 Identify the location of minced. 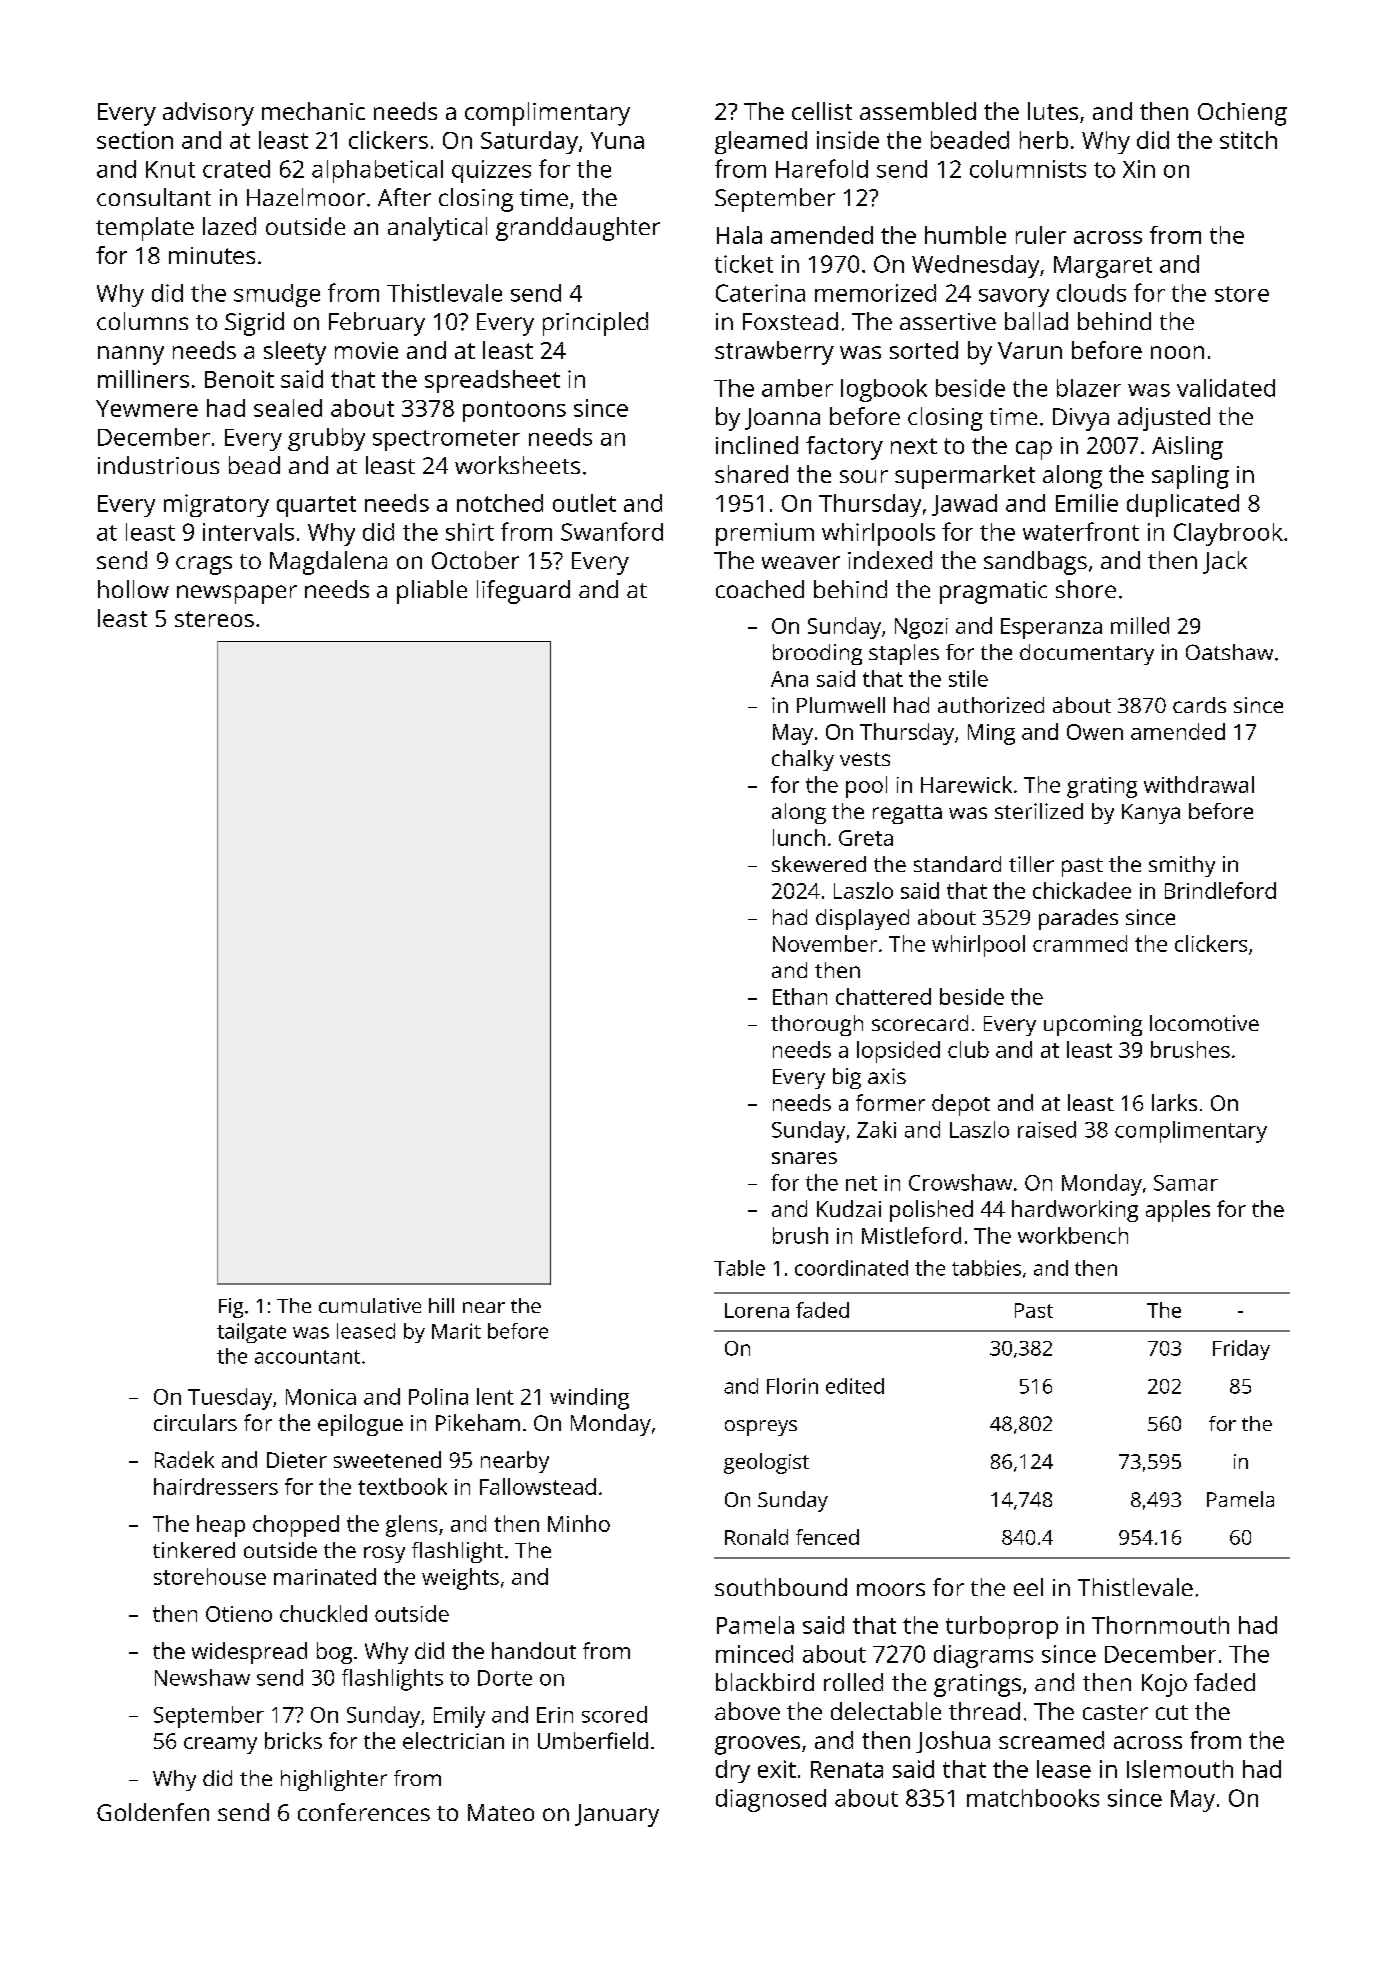
(754, 1654).
